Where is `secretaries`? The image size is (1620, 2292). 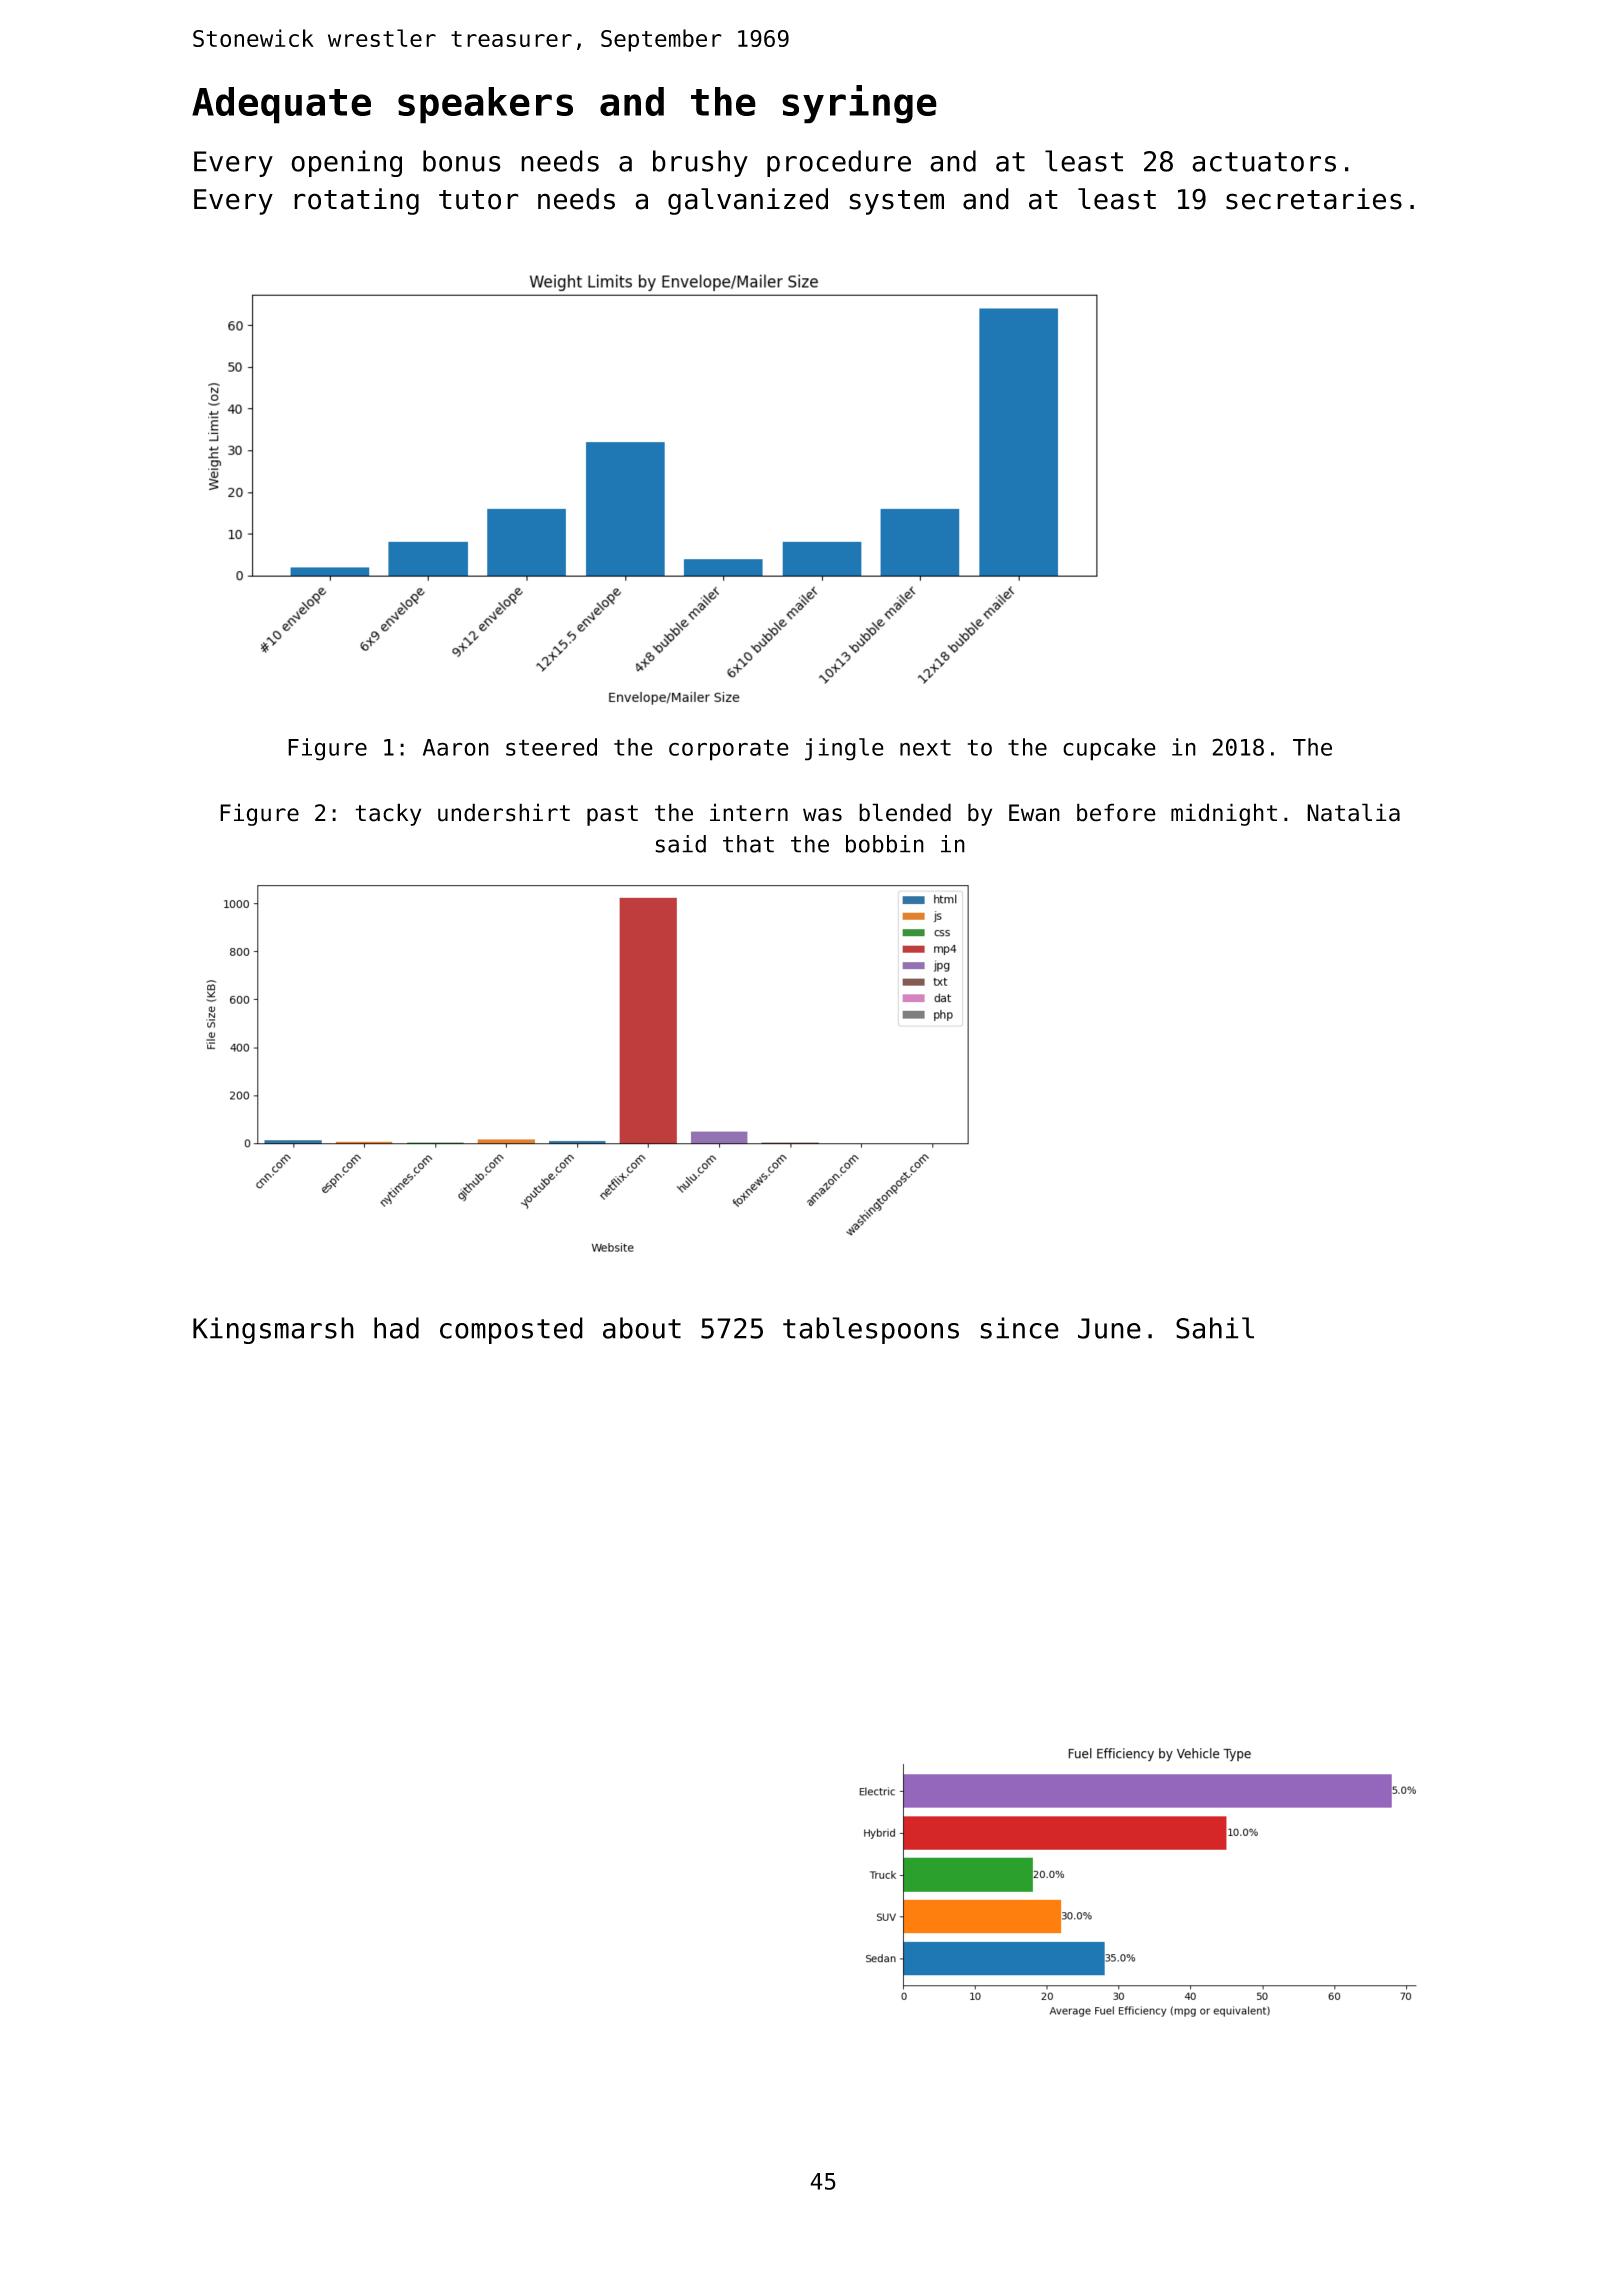 secretaries is located at coordinates (1314, 199).
